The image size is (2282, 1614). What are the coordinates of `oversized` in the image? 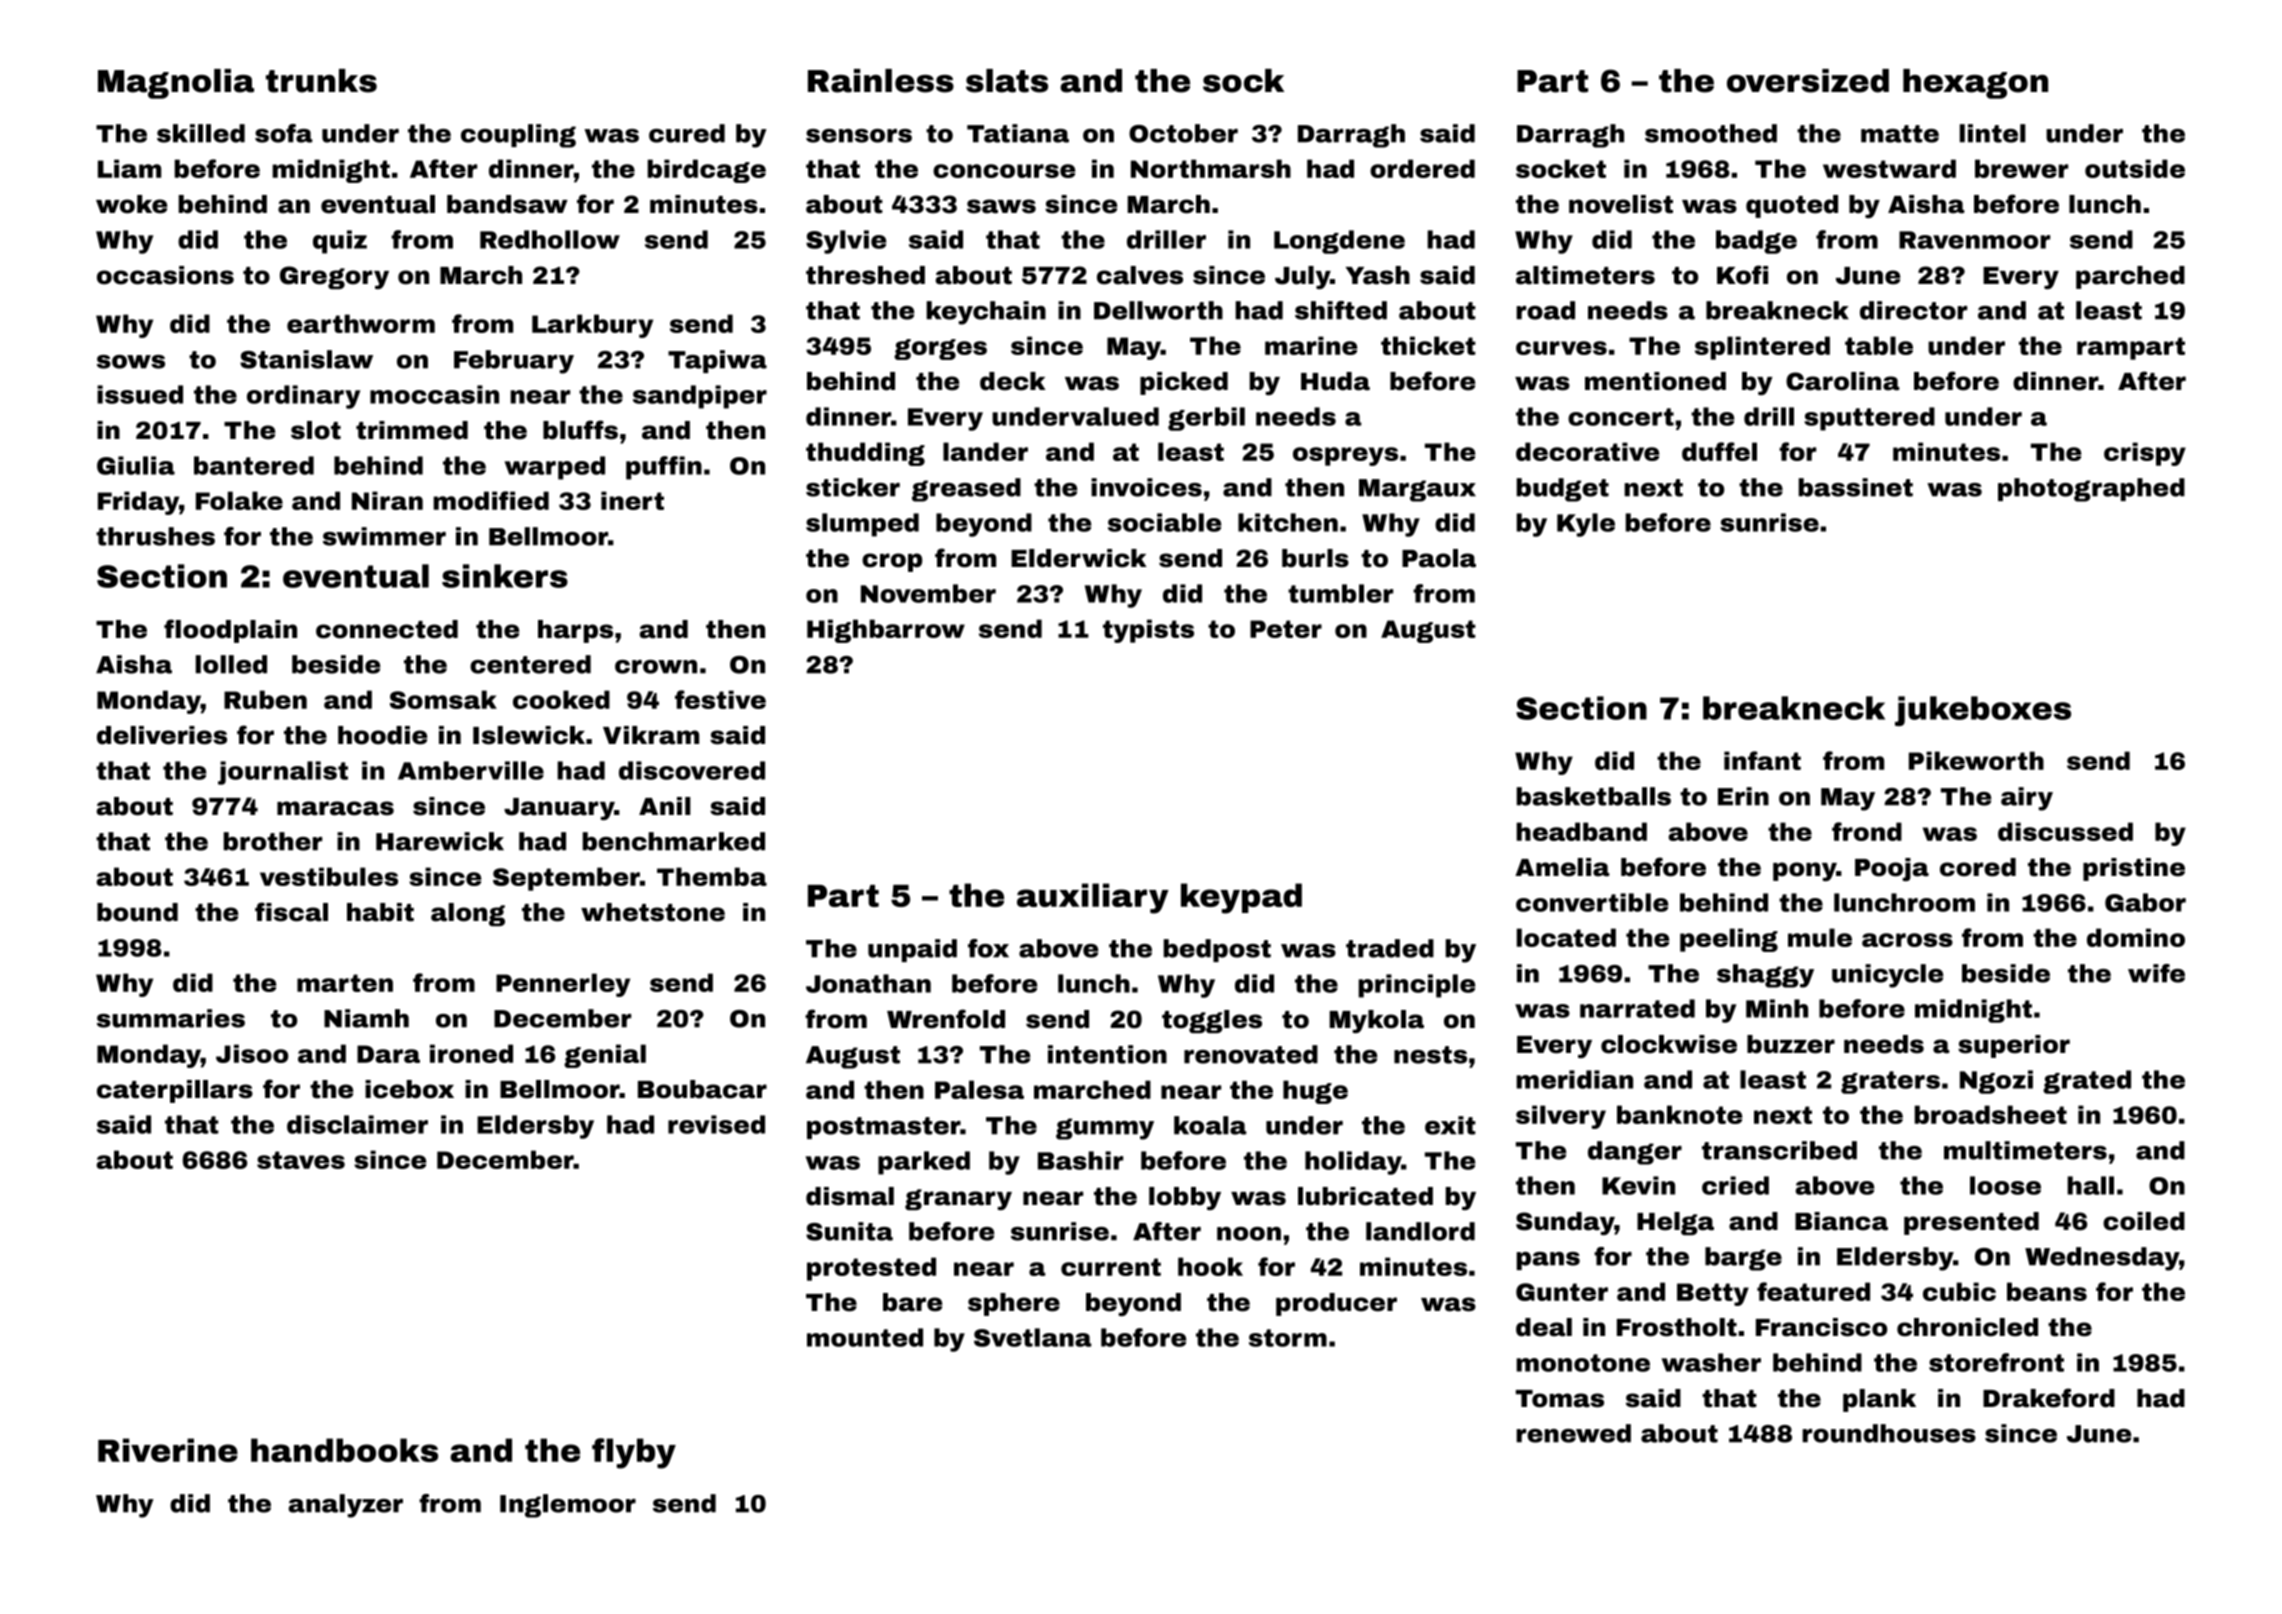 It's located at (1808, 81).
